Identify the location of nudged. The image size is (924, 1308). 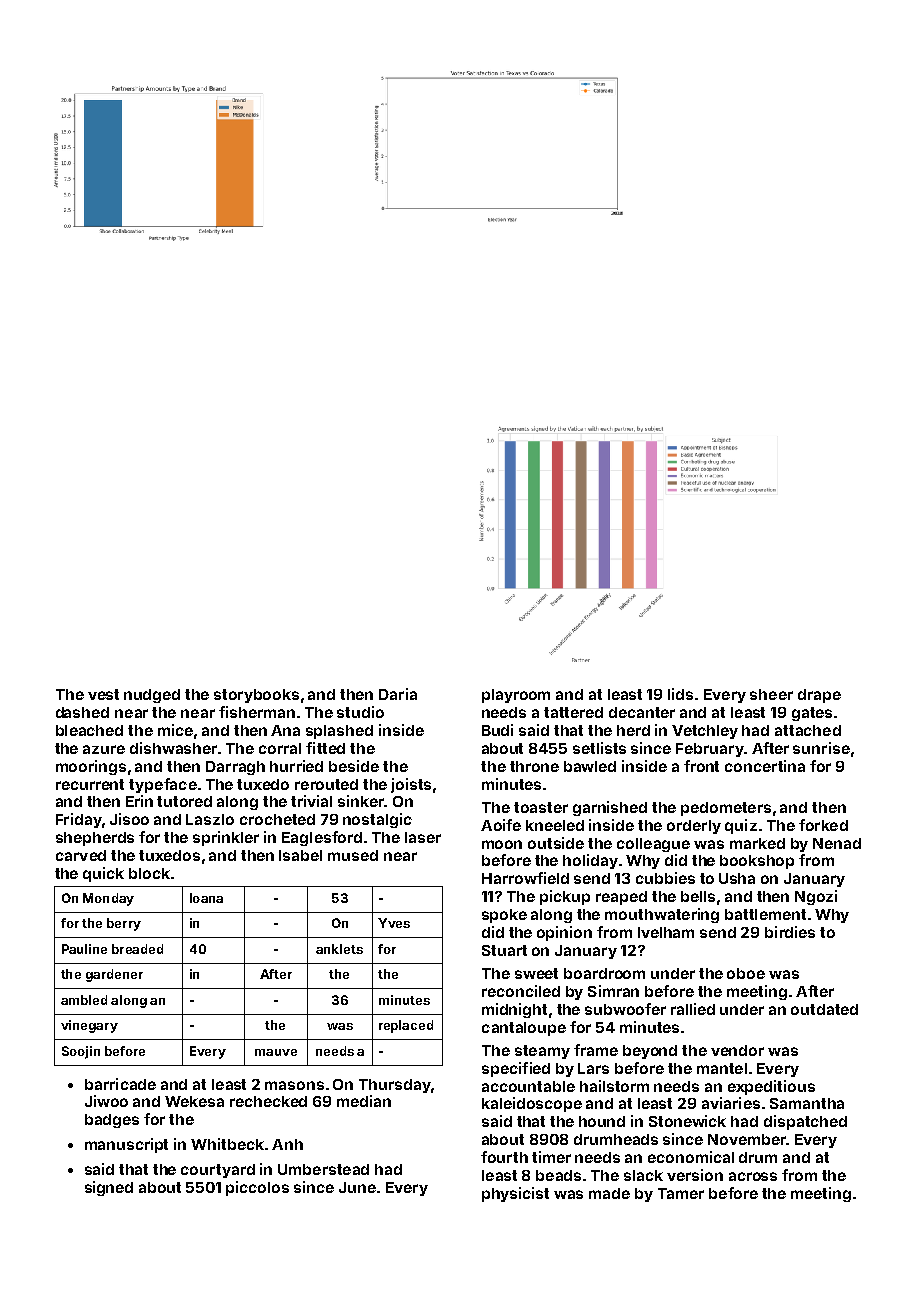
(152, 696).
